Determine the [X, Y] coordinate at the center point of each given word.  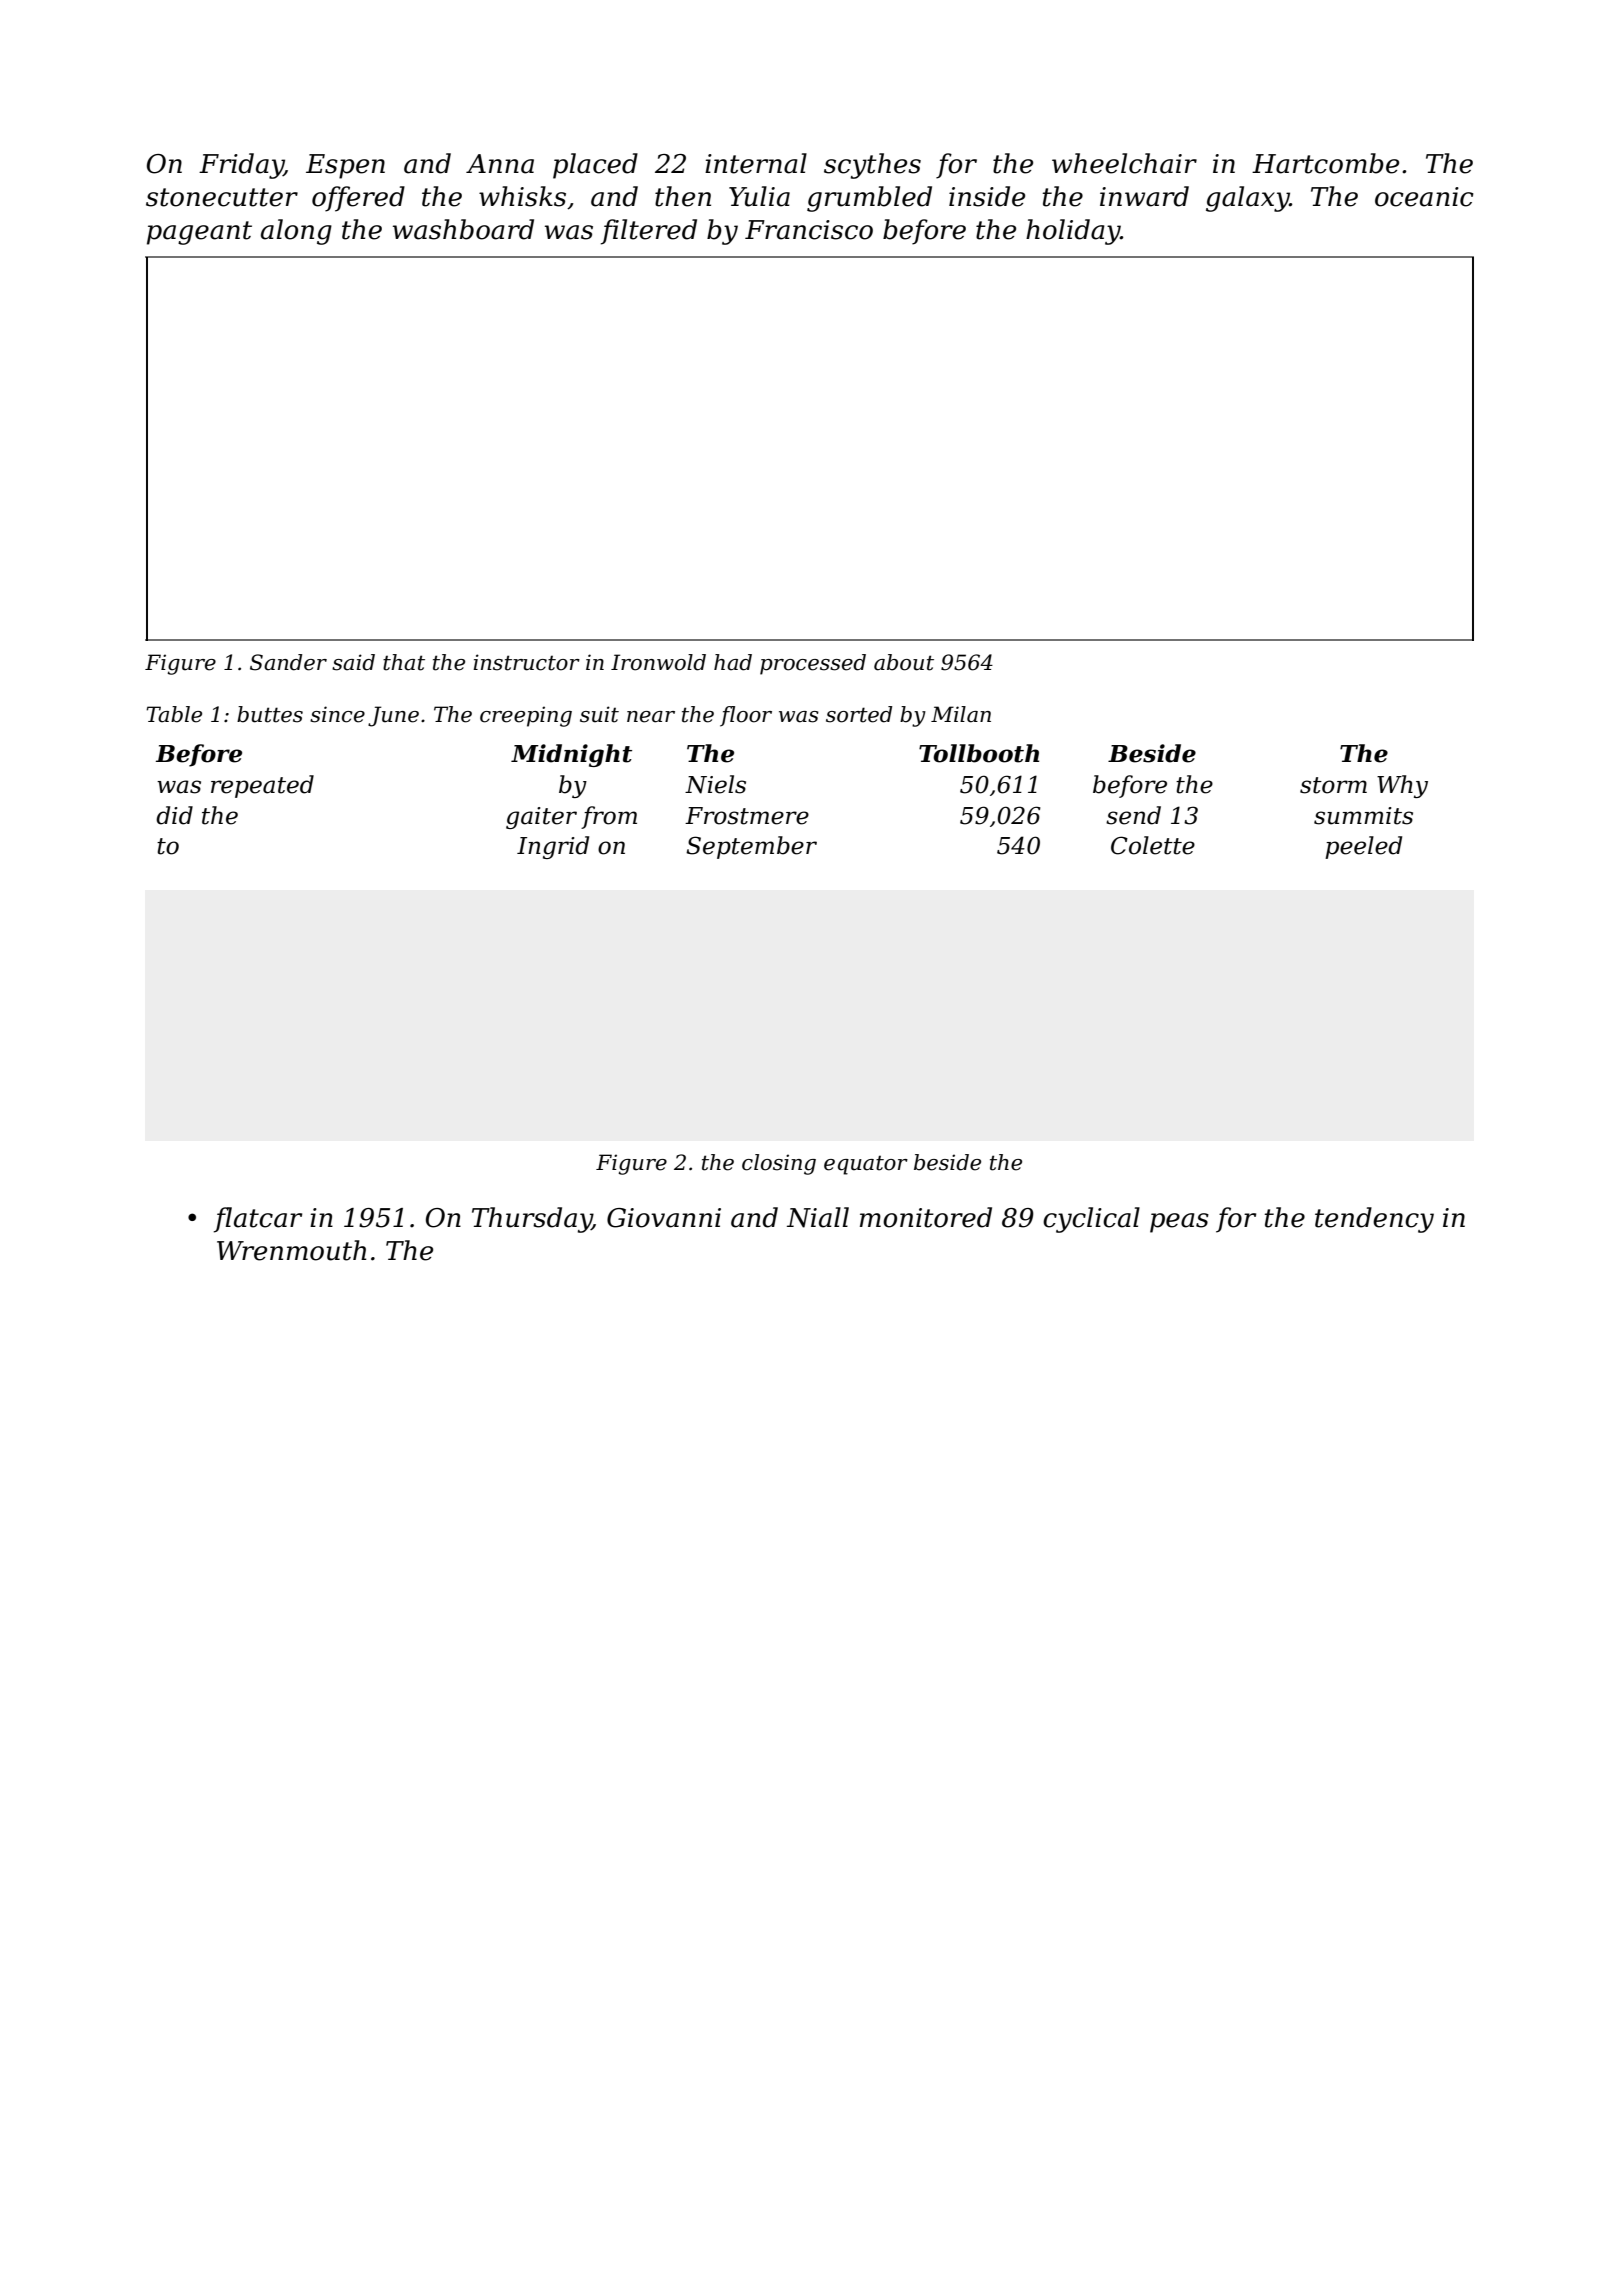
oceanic [1424, 197]
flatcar [258, 1220]
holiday [1073, 232]
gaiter [541, 818]
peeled [1363, 847]
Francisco [809, 230]
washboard [463, 229]
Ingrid [553, 847]
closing [779, 1164]
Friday [241, 166]
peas [1179, 1223]
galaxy [1248, 199]
